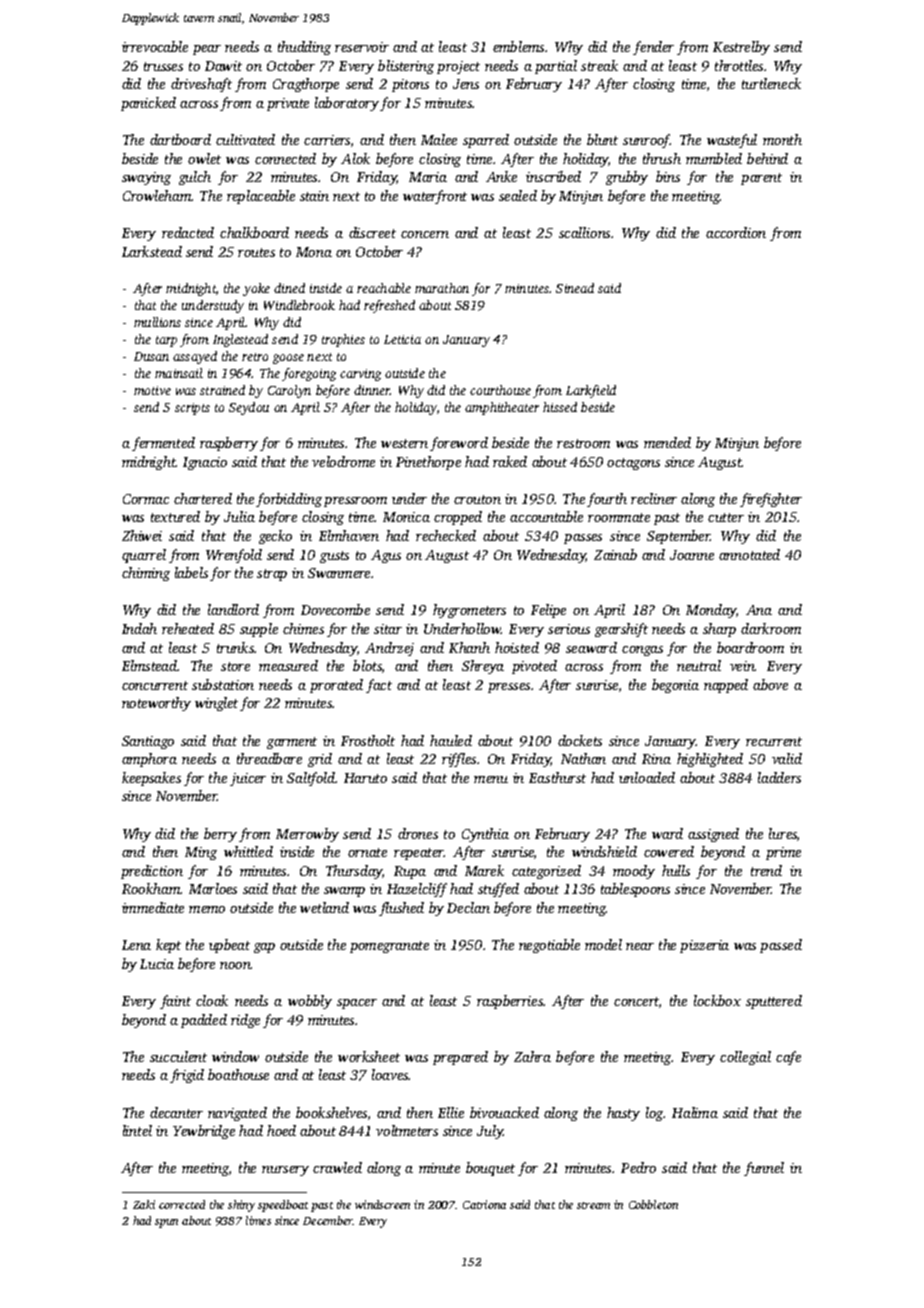  Describe the element at coordinates (484, 1204) in the image. I see `Catriona` at that location.
